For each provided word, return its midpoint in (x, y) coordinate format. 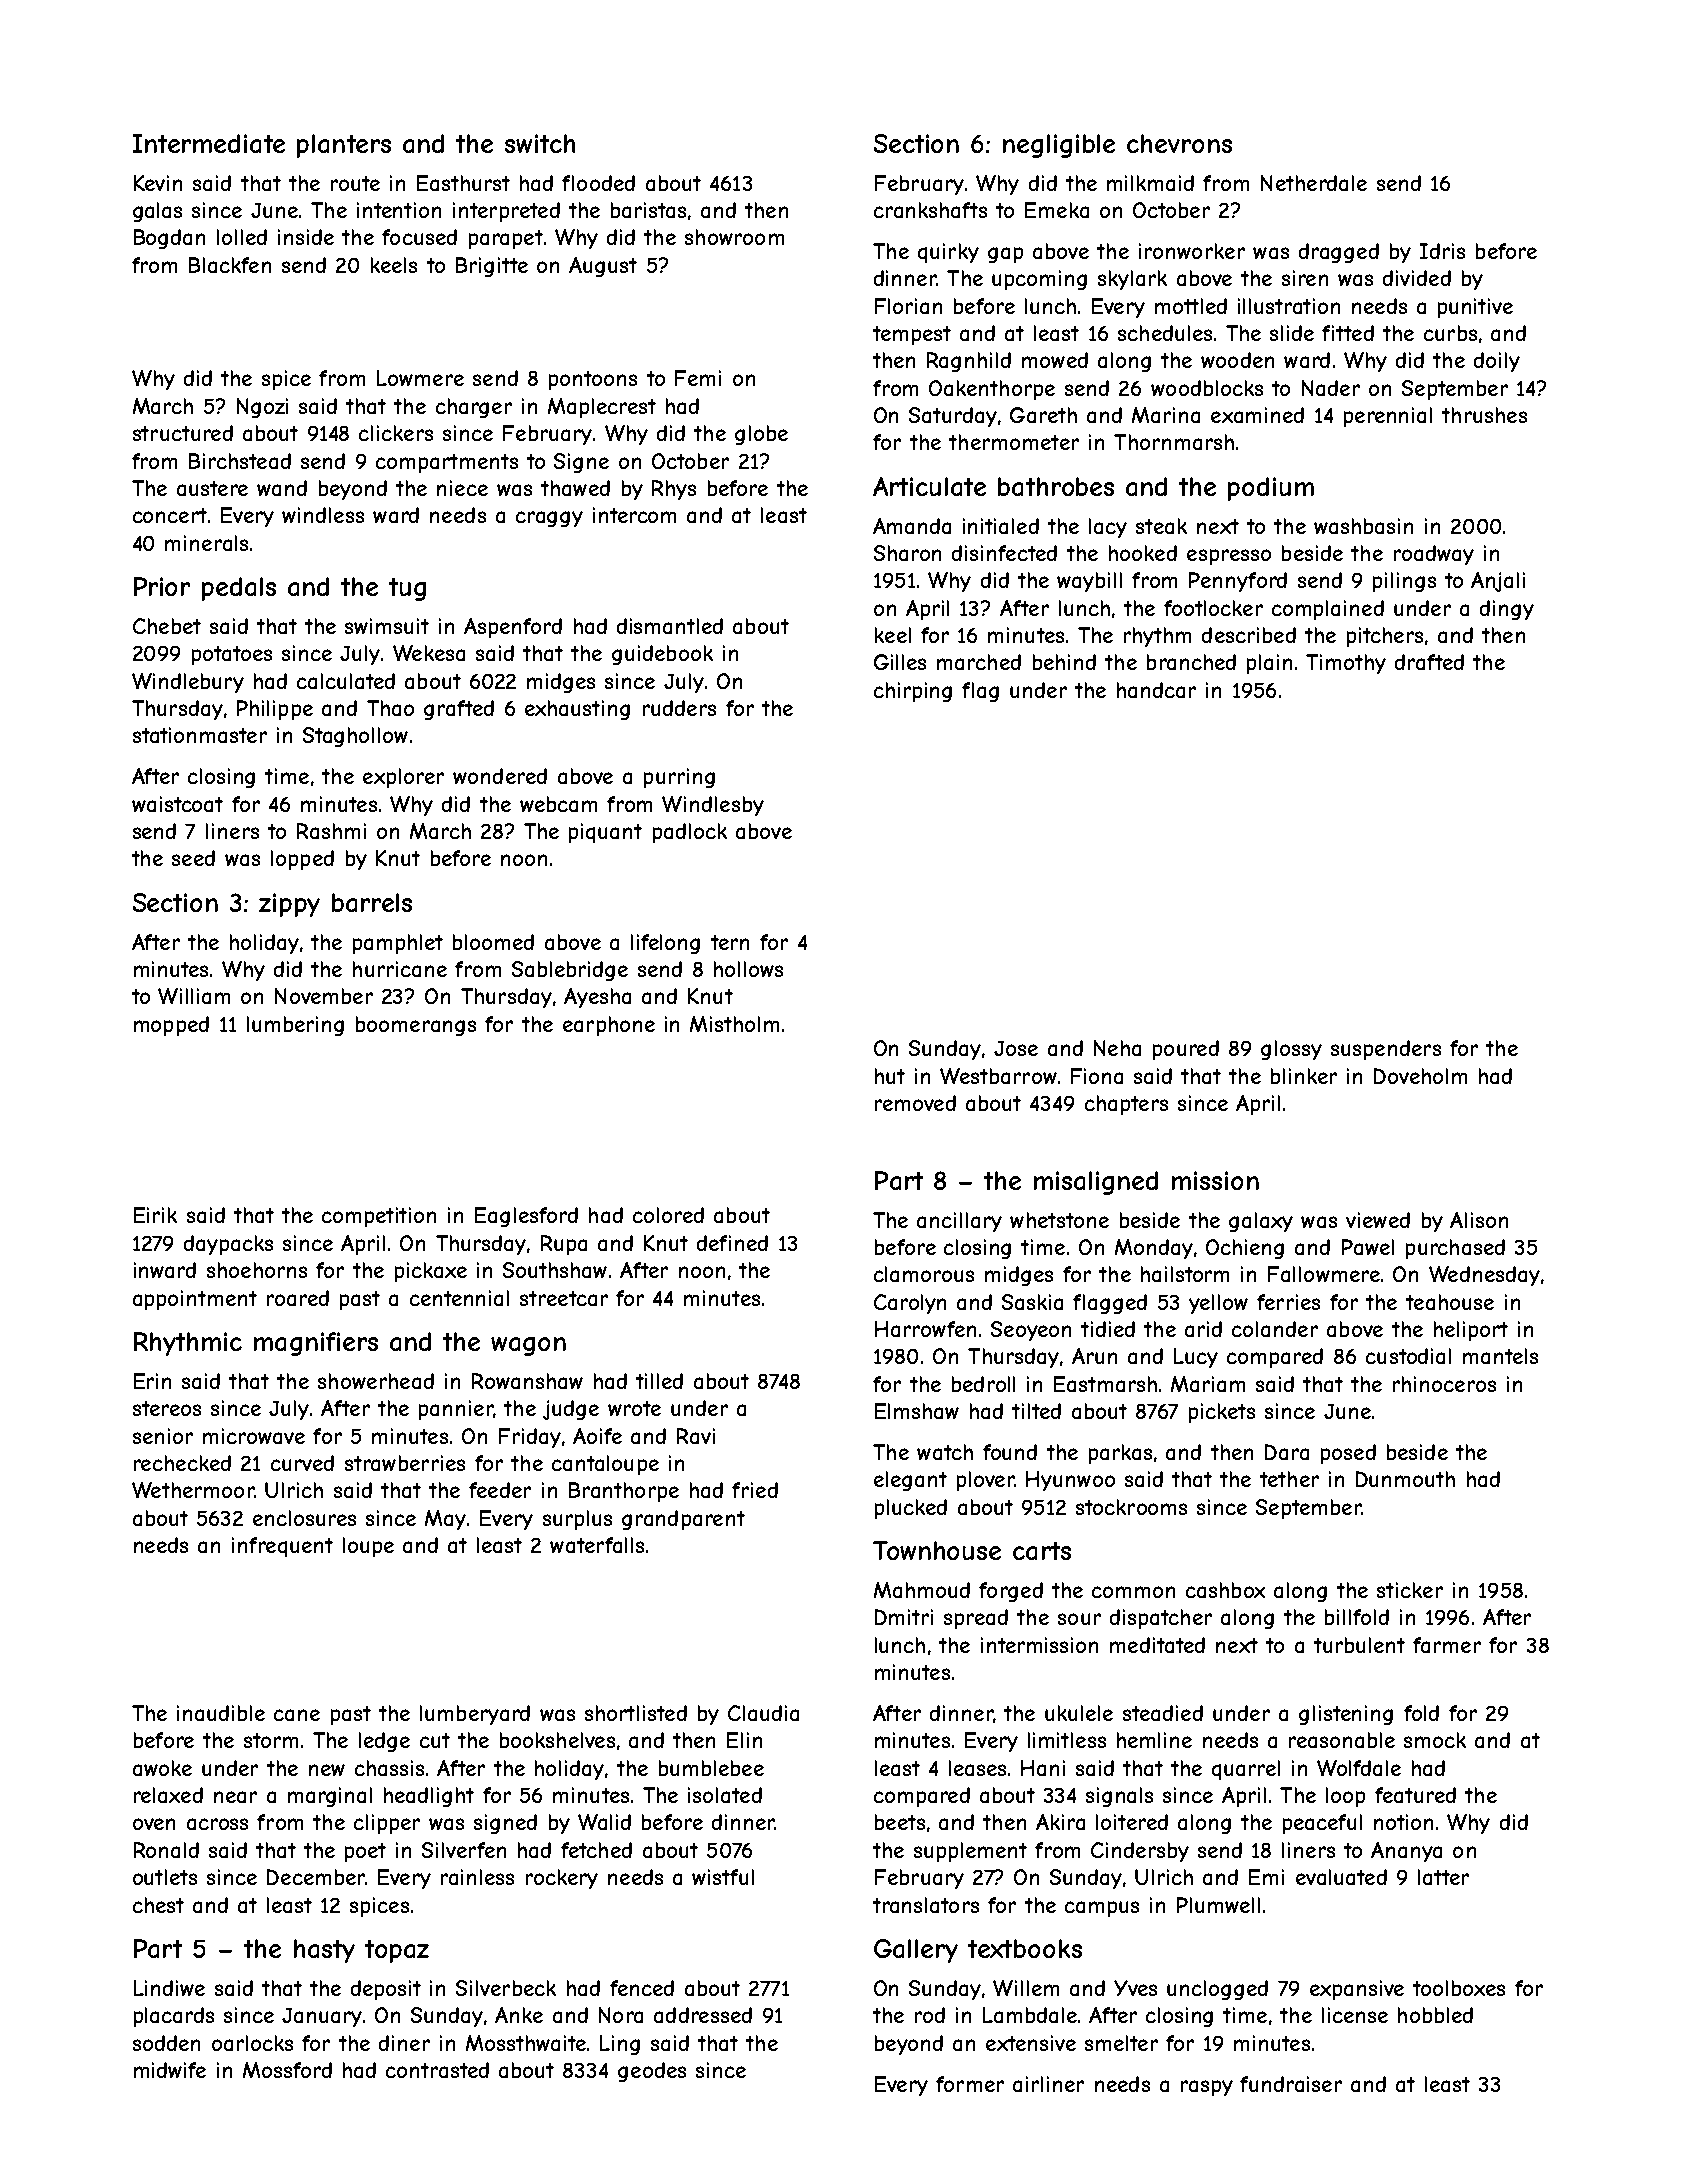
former (970, 2084)
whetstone (1059, 1220)
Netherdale (1314, 183)
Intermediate (209, 143)
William (194, 996)
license (1355, 2015)
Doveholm (1420, 1076)
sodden (166, 2043)
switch (540, 143)
